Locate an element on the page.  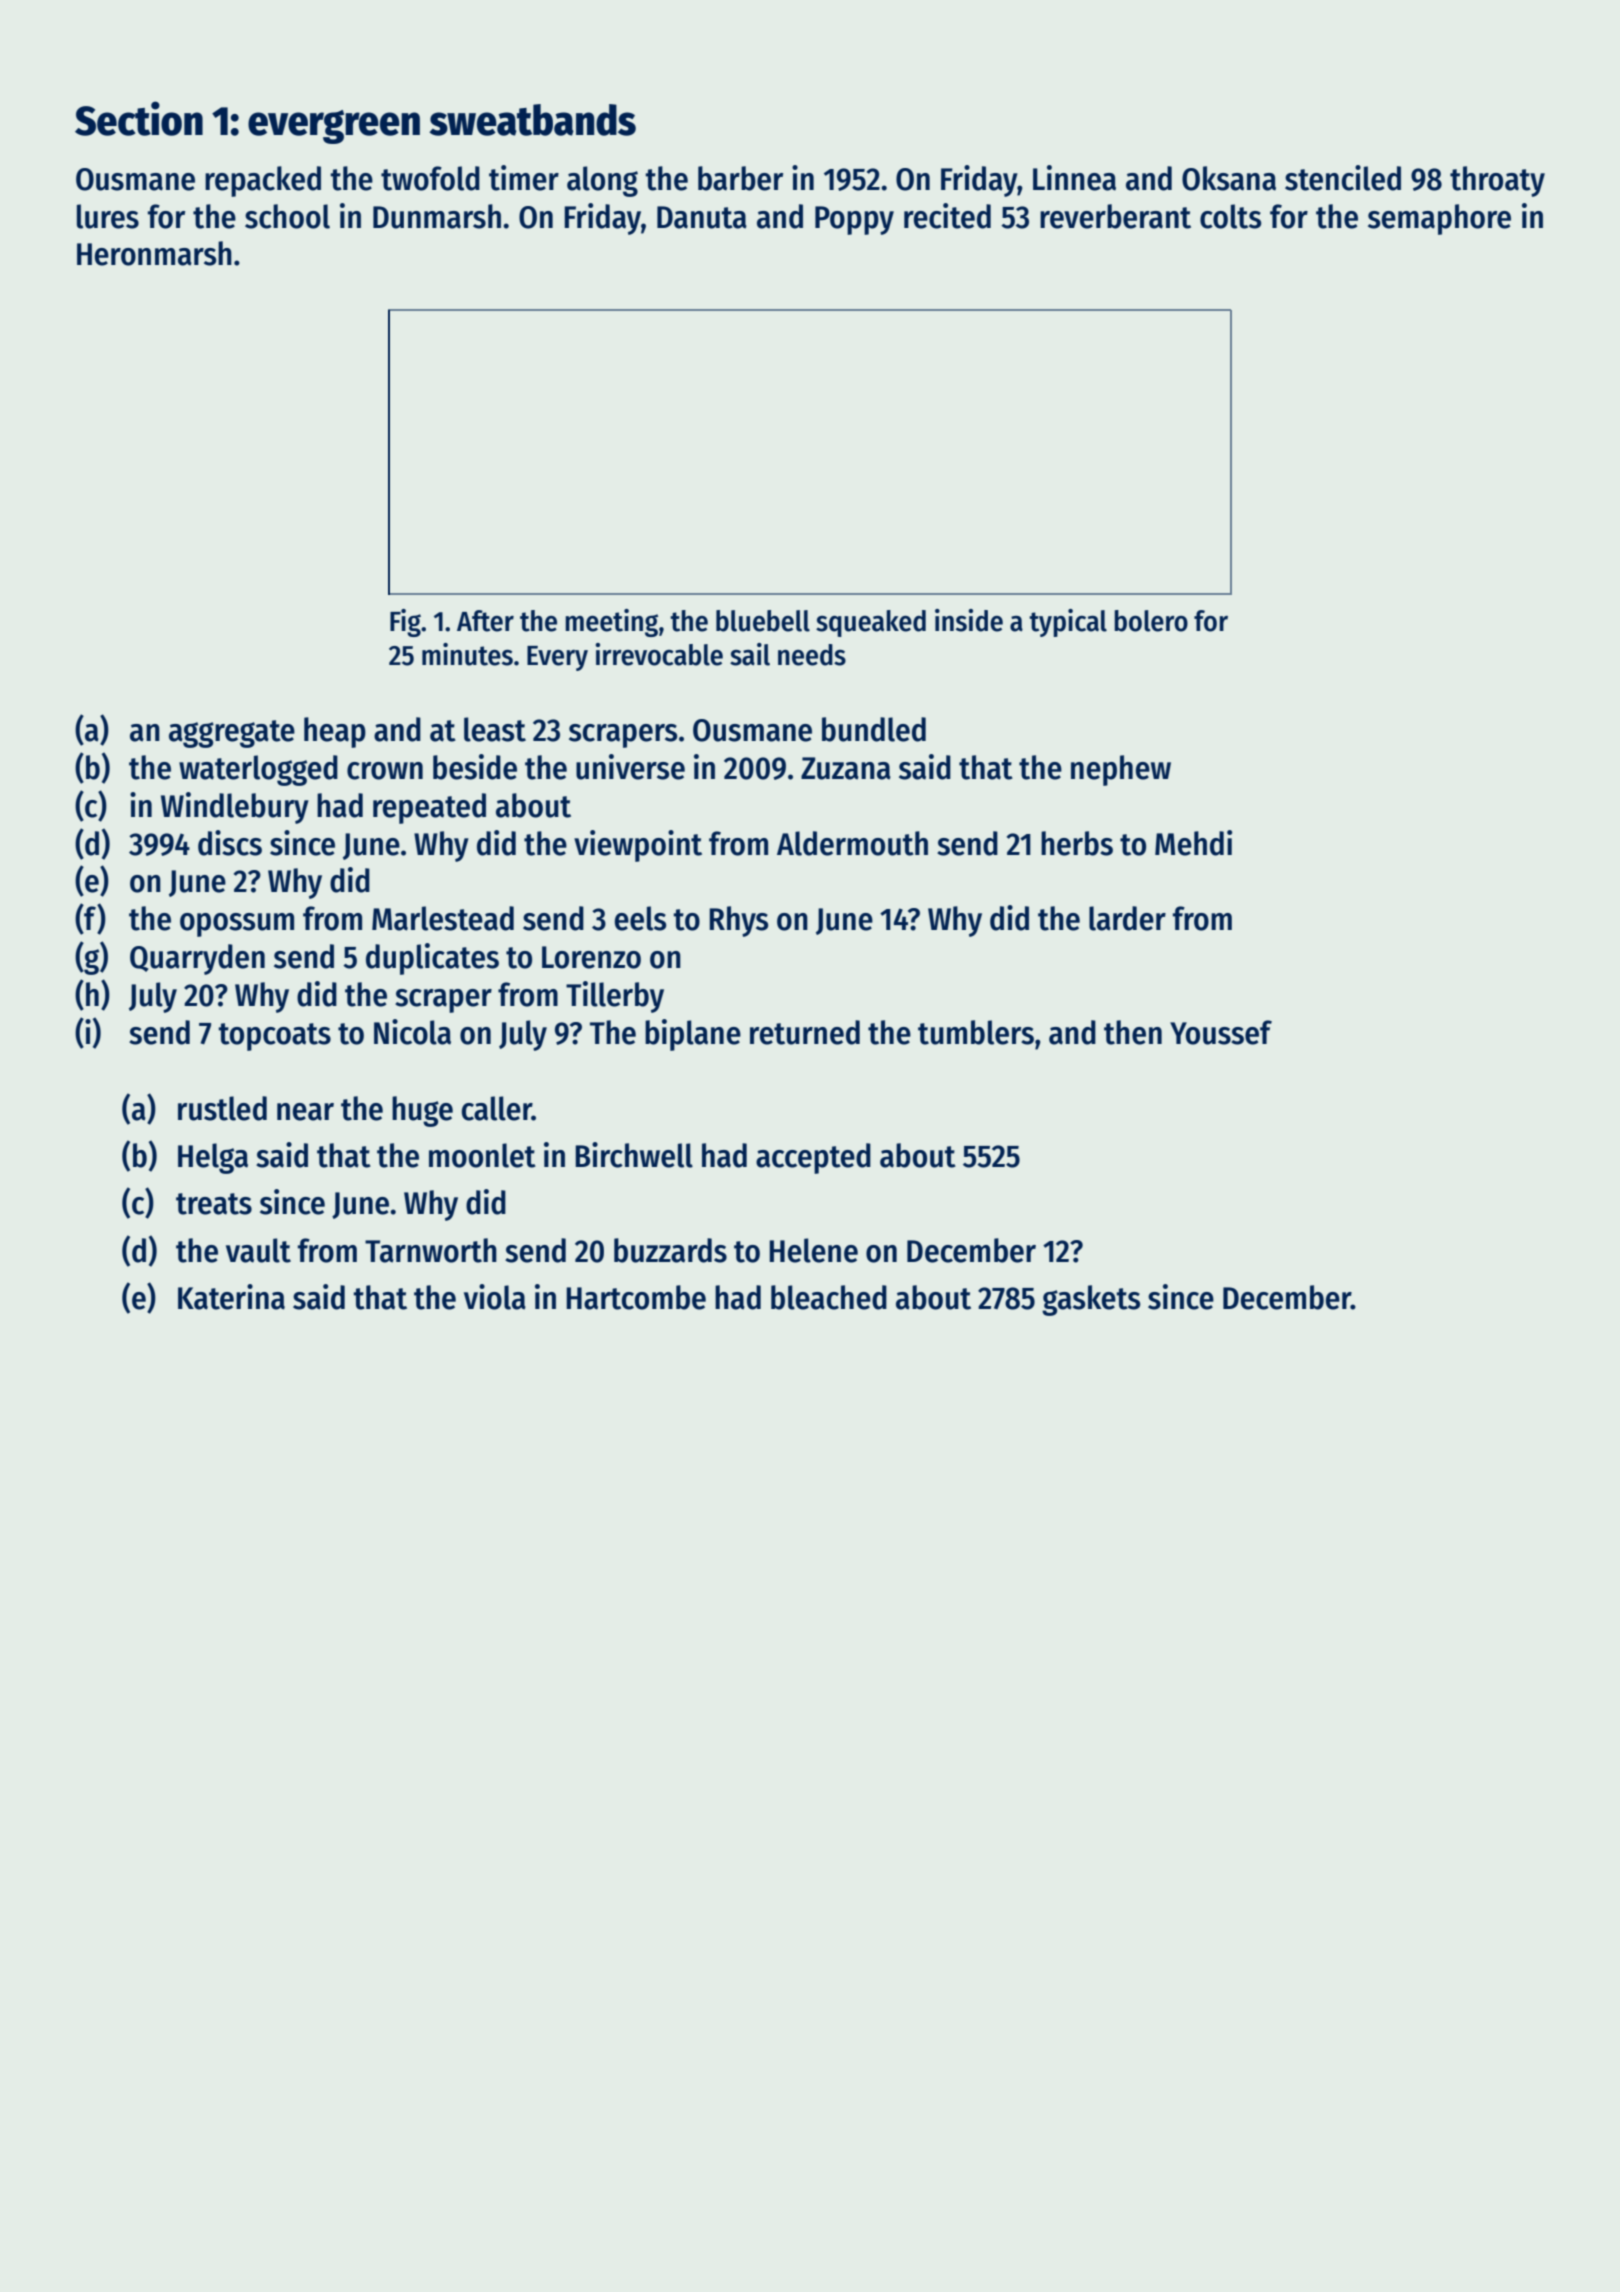
squeaked is located at coordinates (871, 623).
